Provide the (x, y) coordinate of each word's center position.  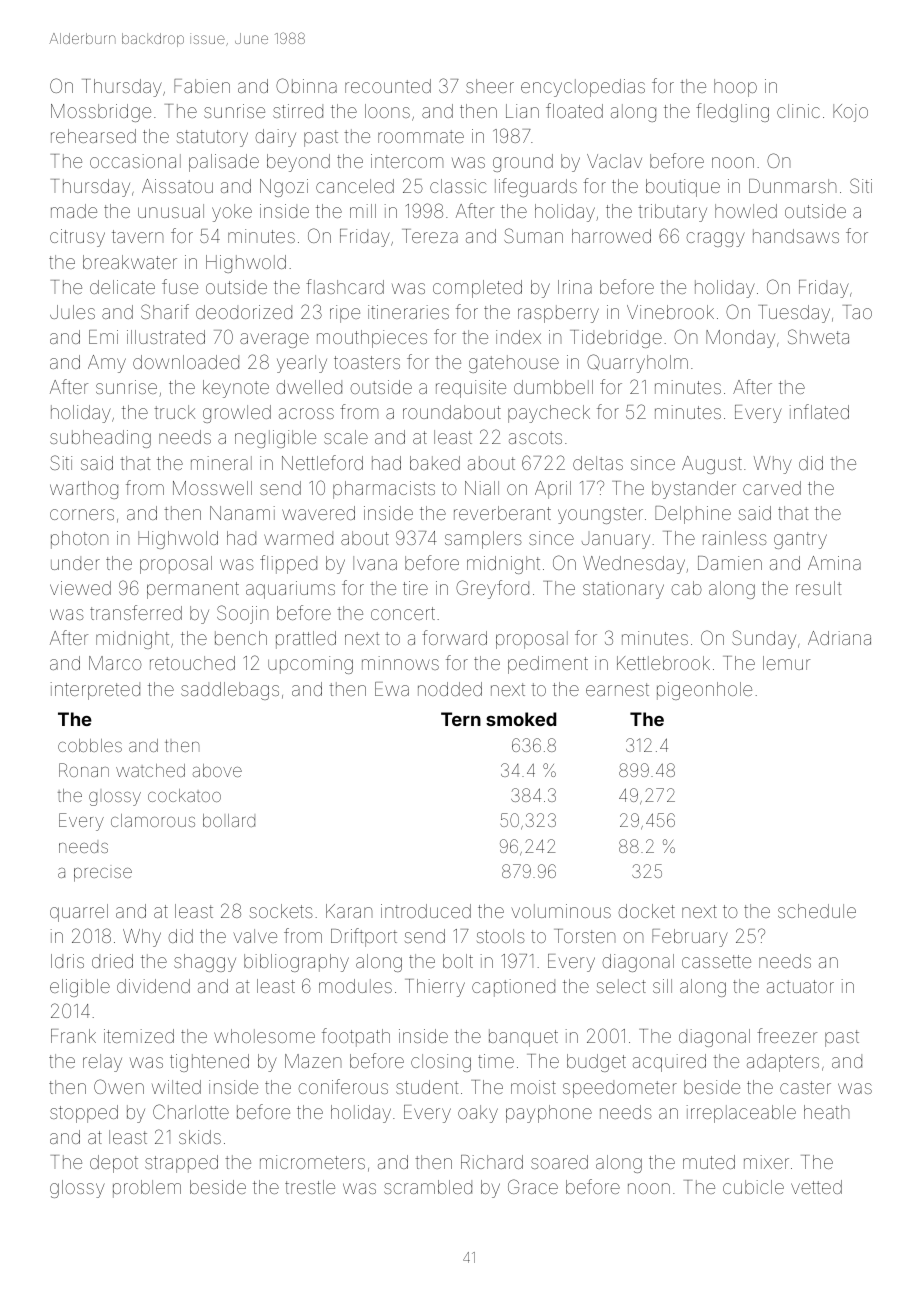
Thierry (435, 988)
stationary (623, 590)
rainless (735, 538)
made (74, 211)
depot (114, 1164)
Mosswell (212, 488)
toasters (367, 362)
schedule (817, 911)
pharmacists (384, 490)
